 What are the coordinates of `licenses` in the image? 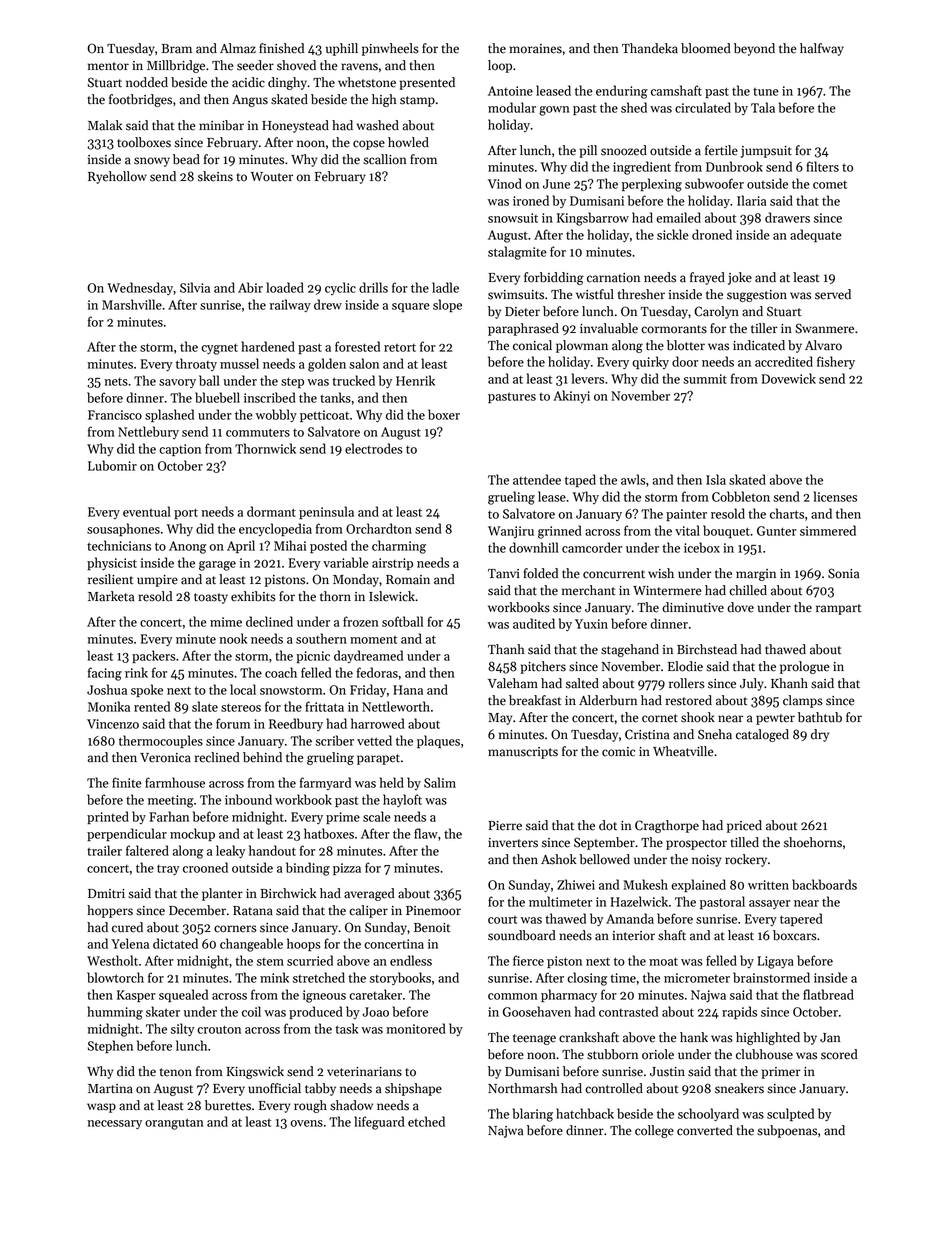 It's located at (835, 496).
